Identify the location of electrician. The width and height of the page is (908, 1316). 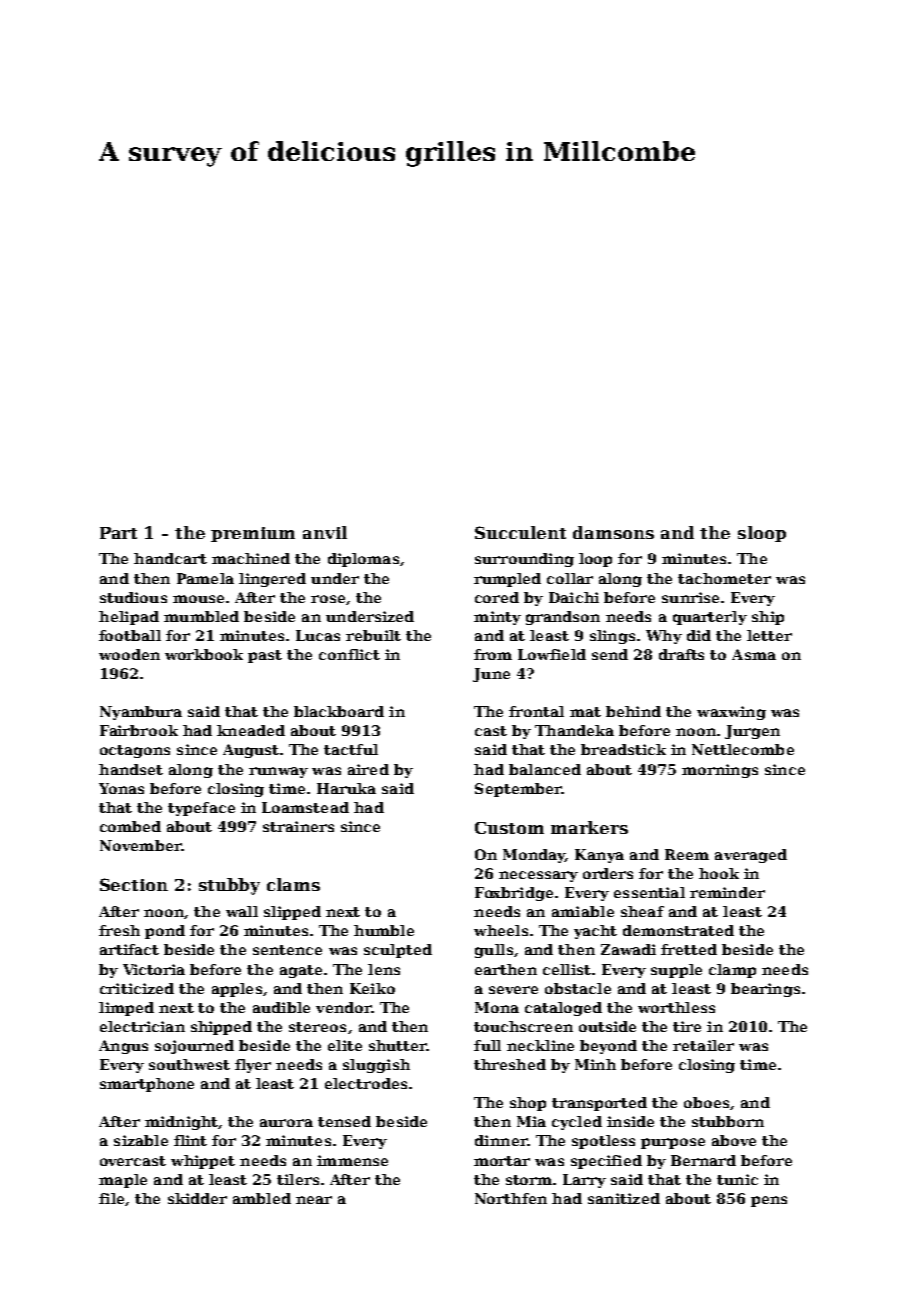
(142, 1026).
